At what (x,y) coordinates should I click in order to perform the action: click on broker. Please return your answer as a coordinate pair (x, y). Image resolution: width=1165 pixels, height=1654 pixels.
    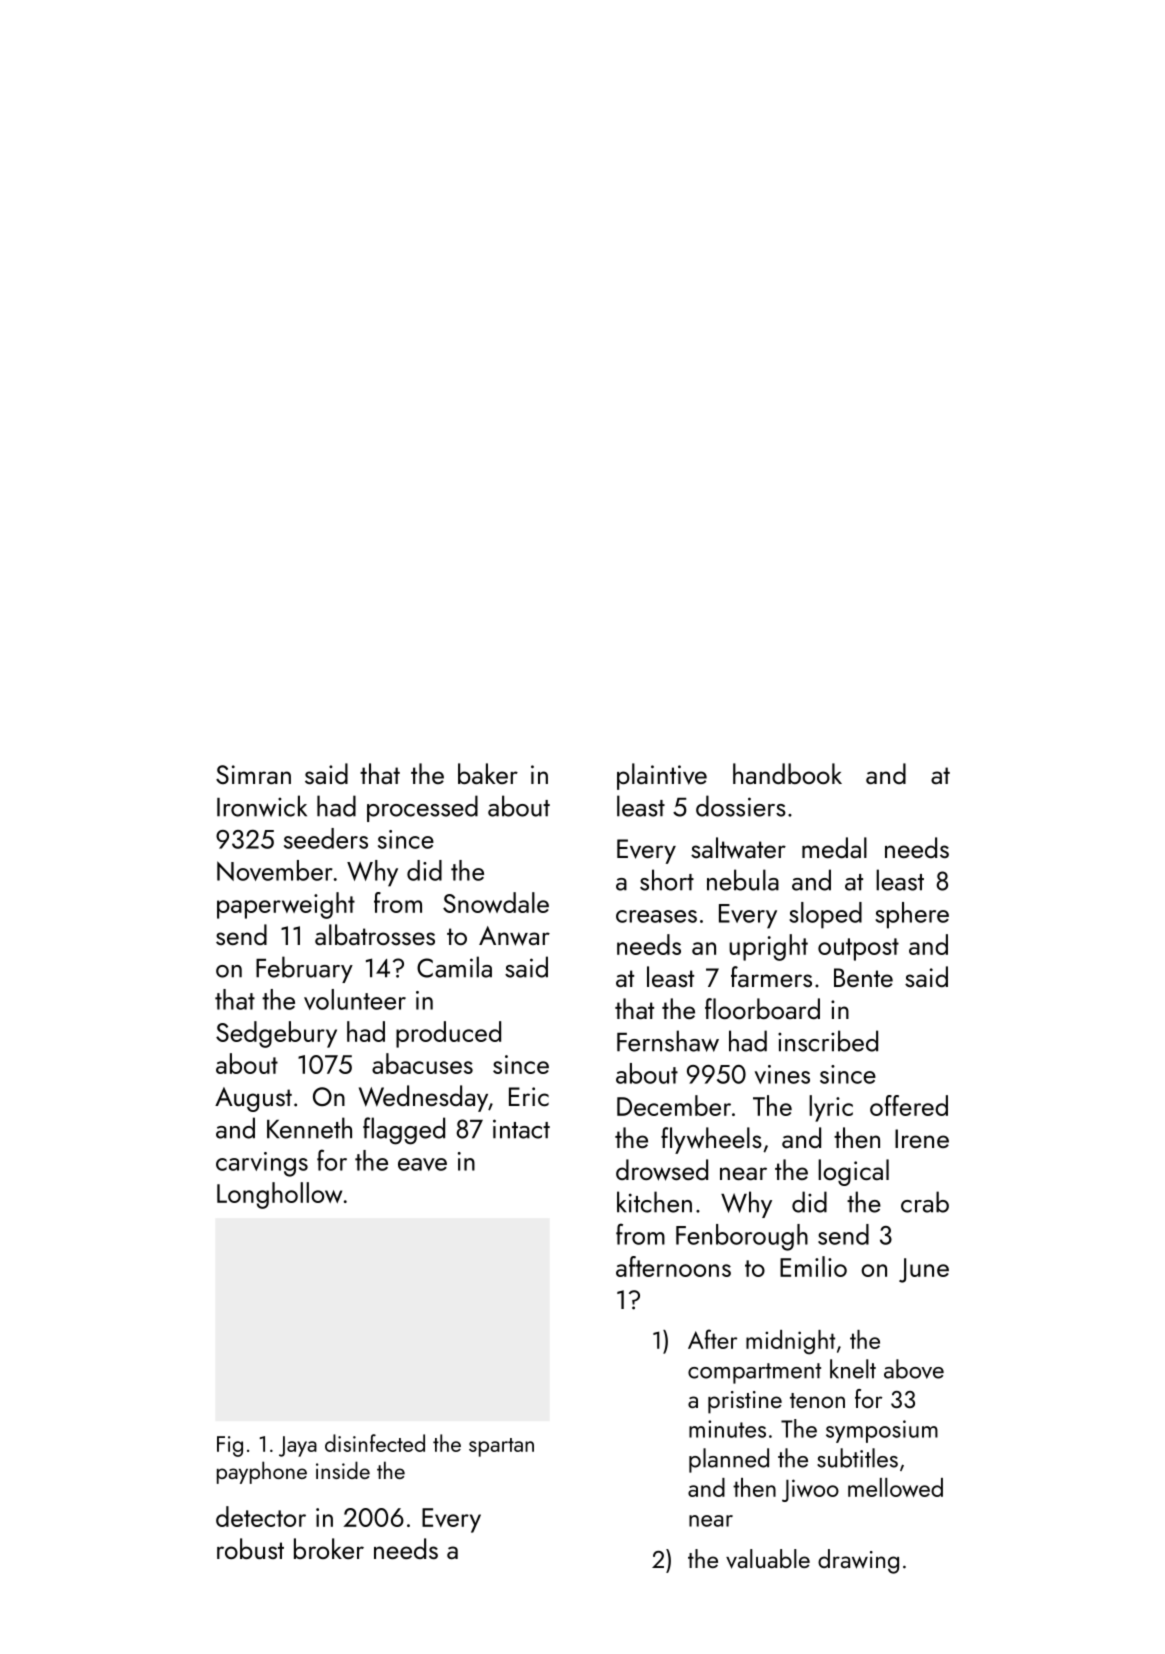
    Looking at the image, I should click on (329, 1548).
